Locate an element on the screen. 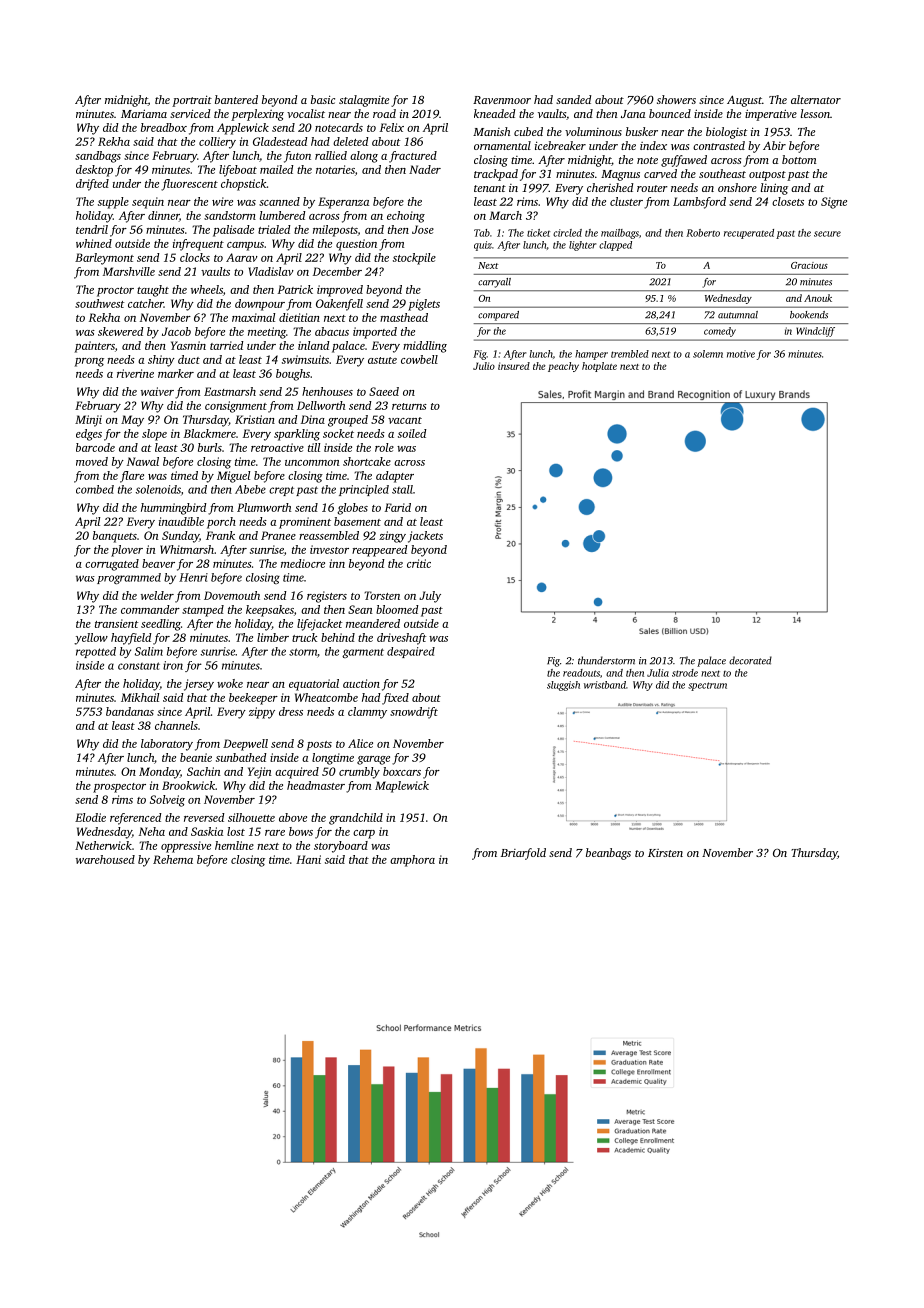  Patrick is located at coordinates (295, 289).
